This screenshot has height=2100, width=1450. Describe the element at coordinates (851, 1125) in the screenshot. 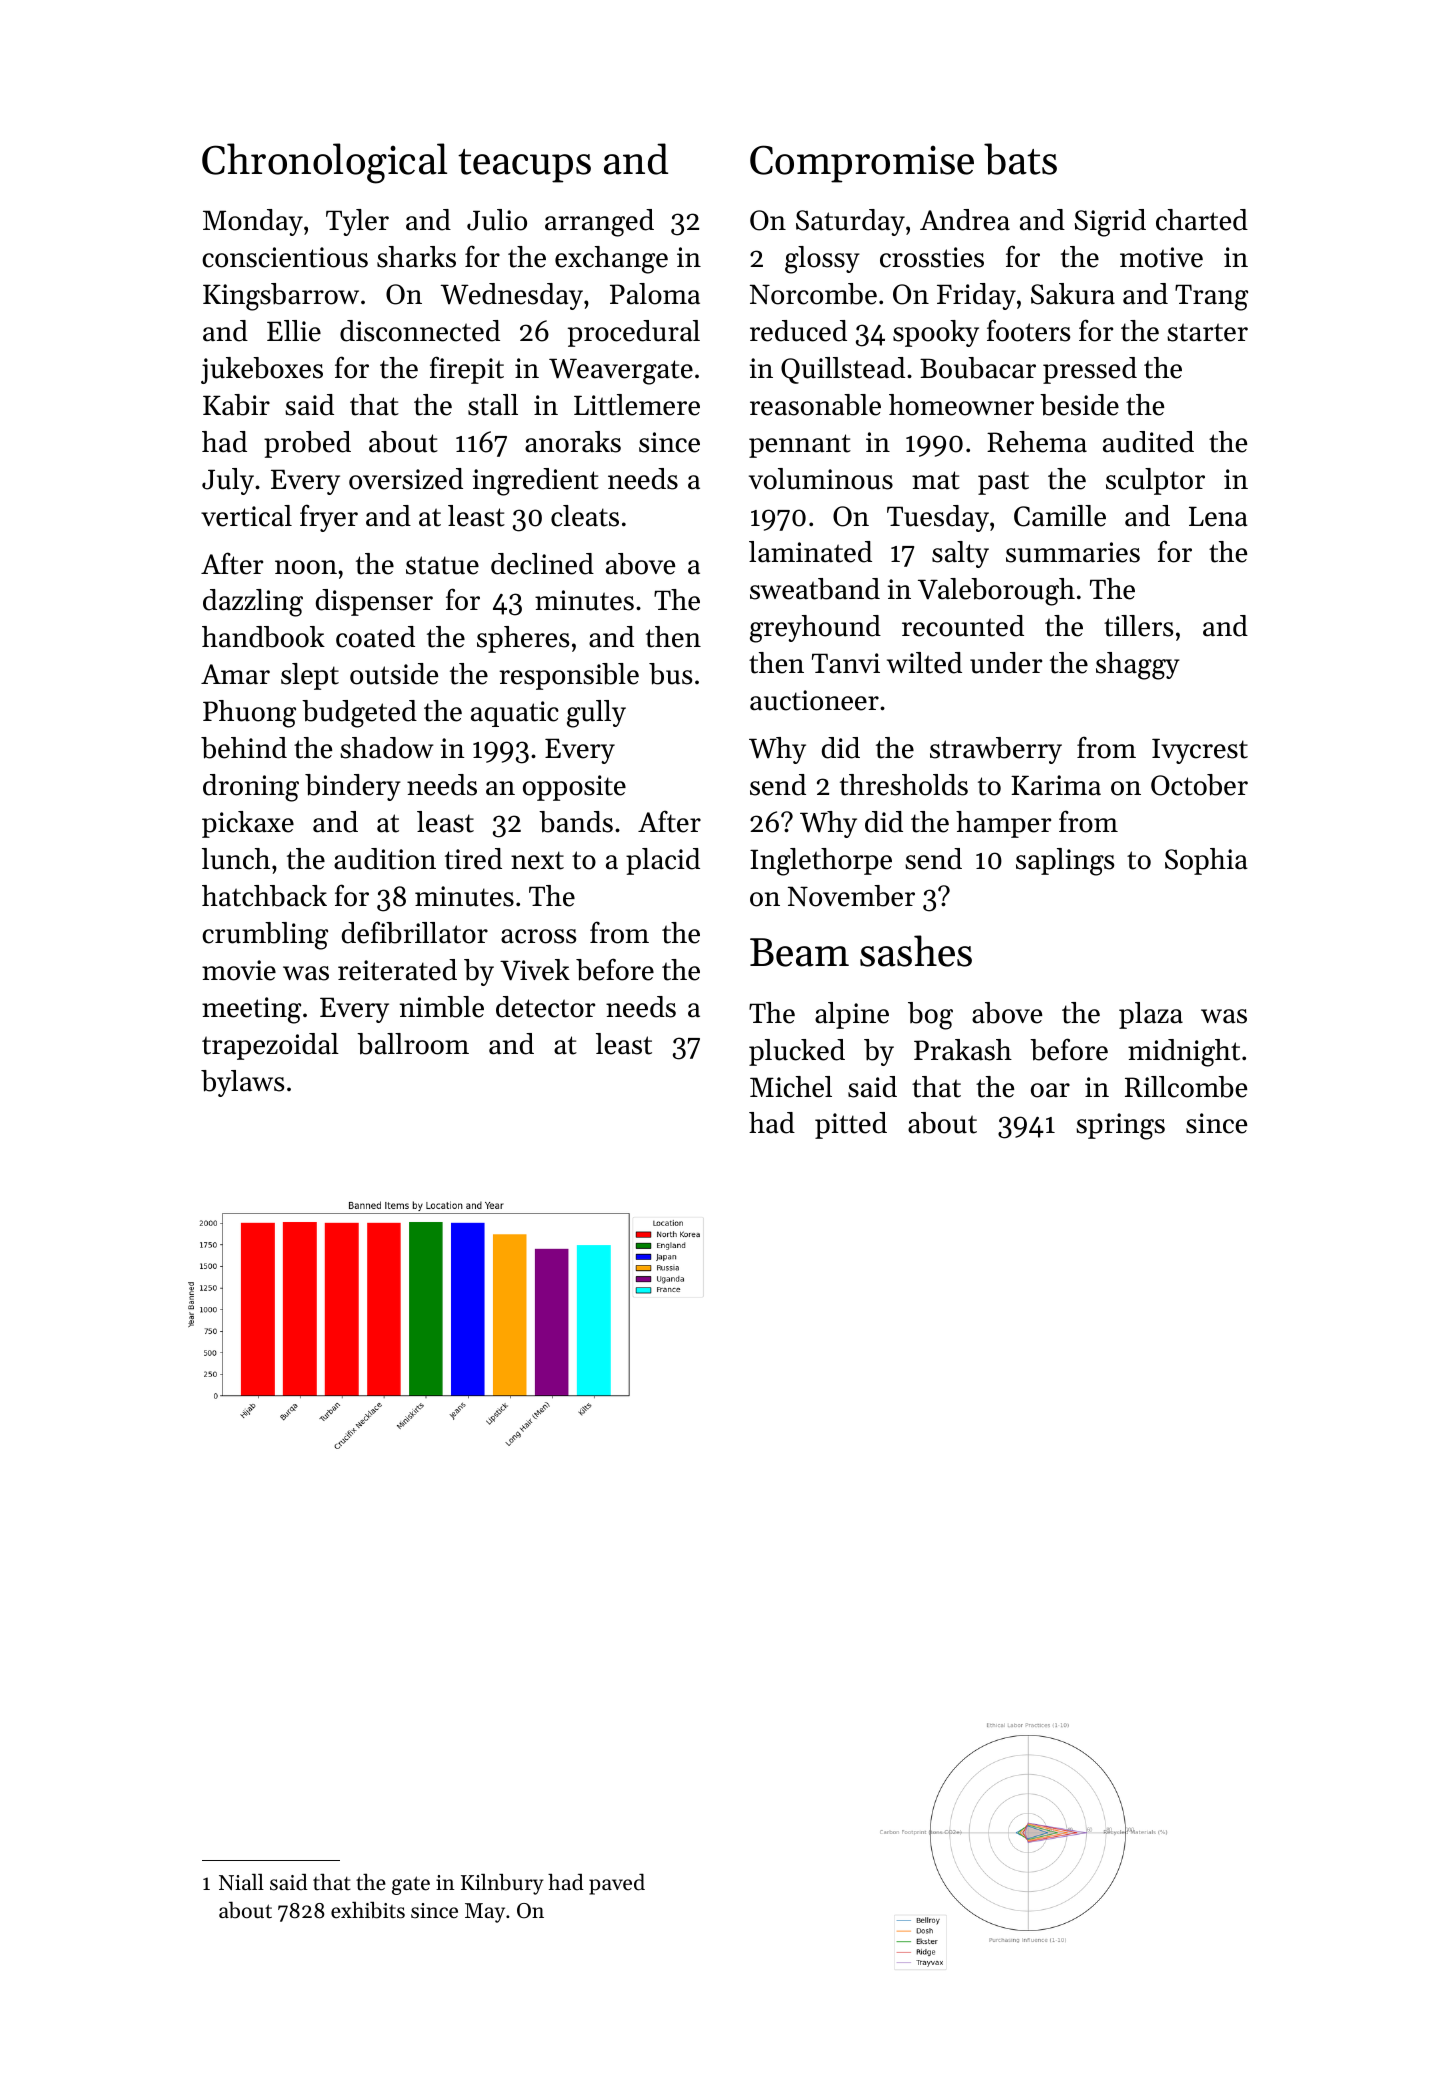

I see `pitted` at that location.
